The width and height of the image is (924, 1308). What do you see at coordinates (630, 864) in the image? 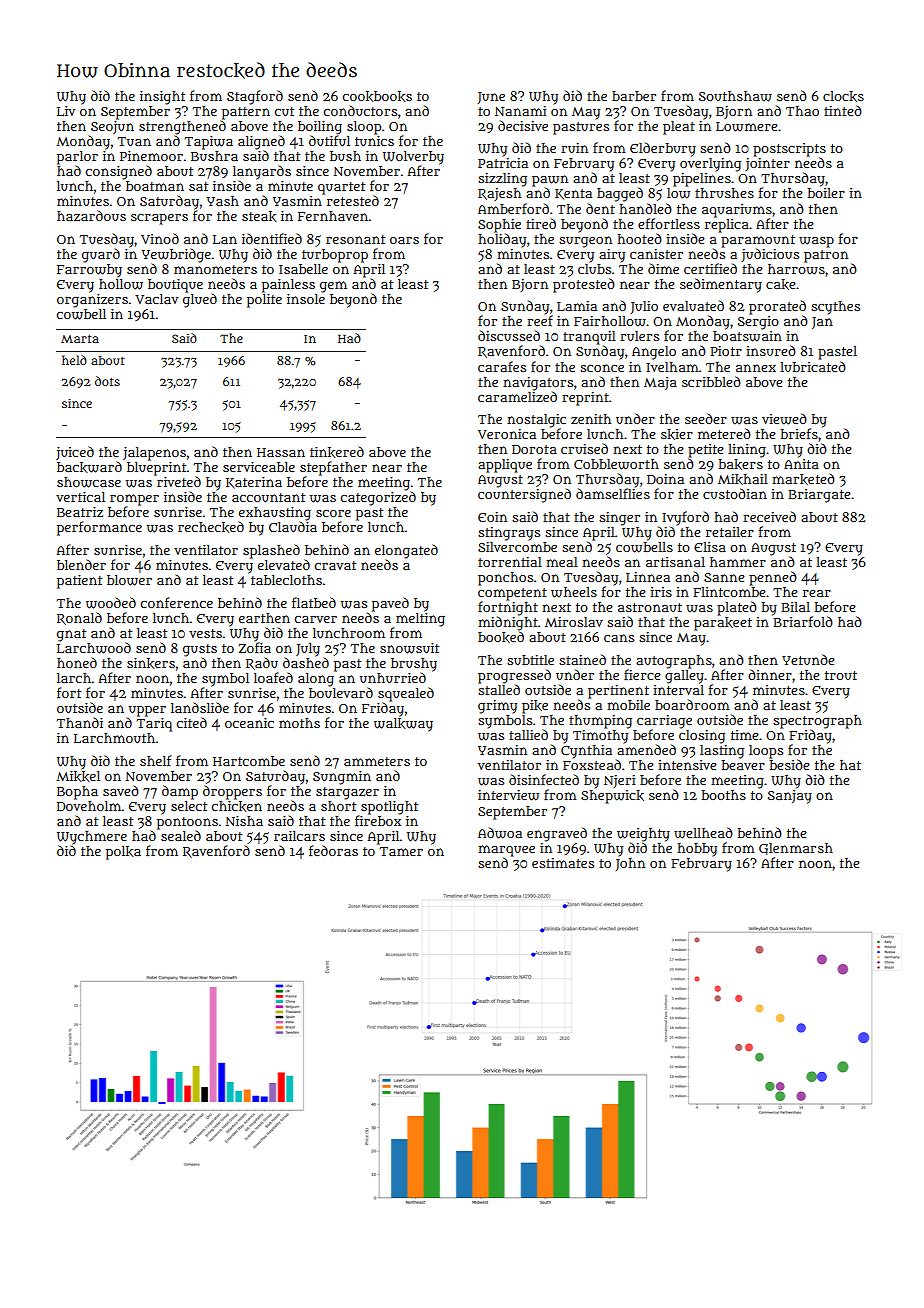
I see `John` at bounding box center [630, 864].
